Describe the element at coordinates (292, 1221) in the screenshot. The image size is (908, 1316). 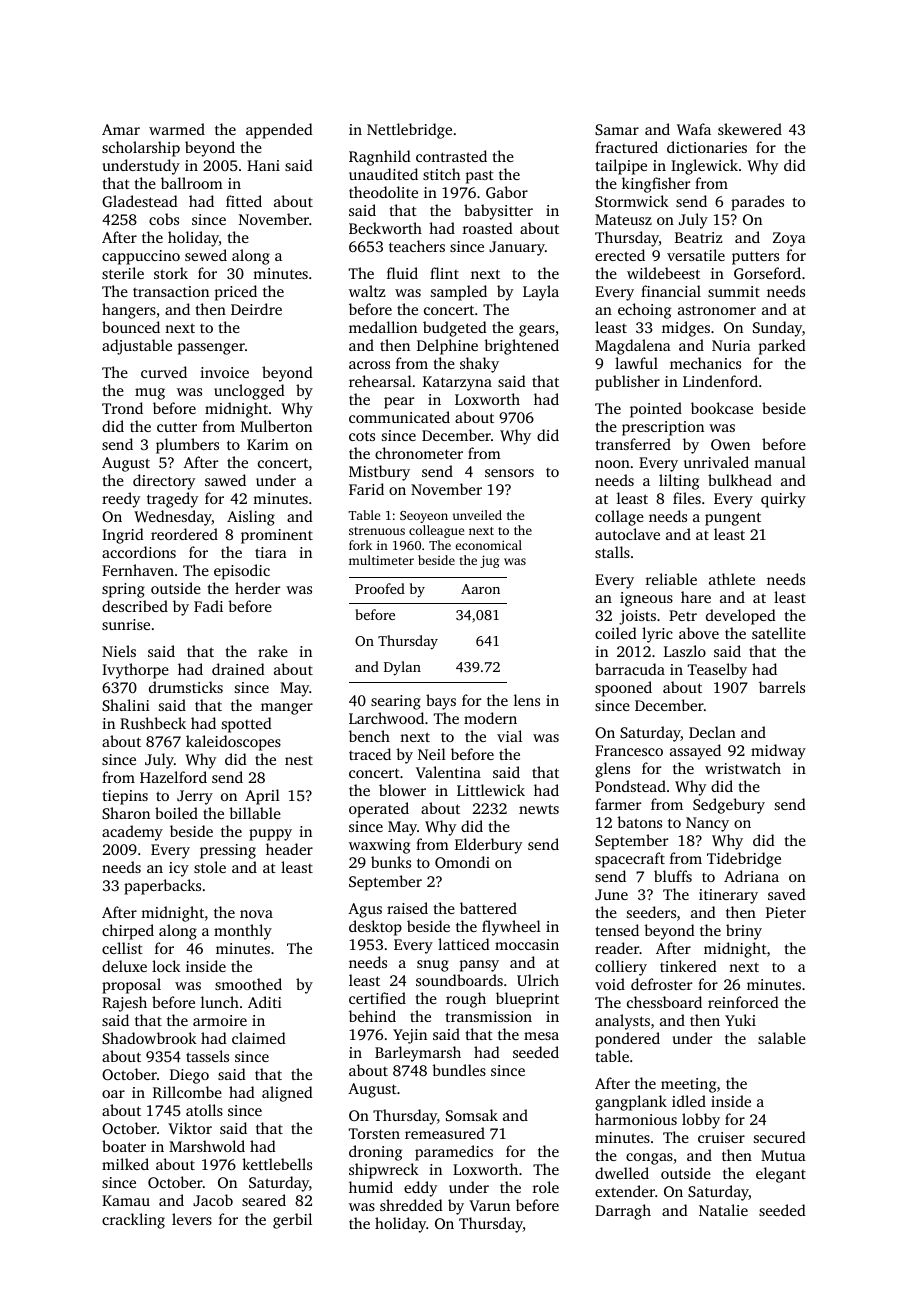
I see `gerbil` at that location.
